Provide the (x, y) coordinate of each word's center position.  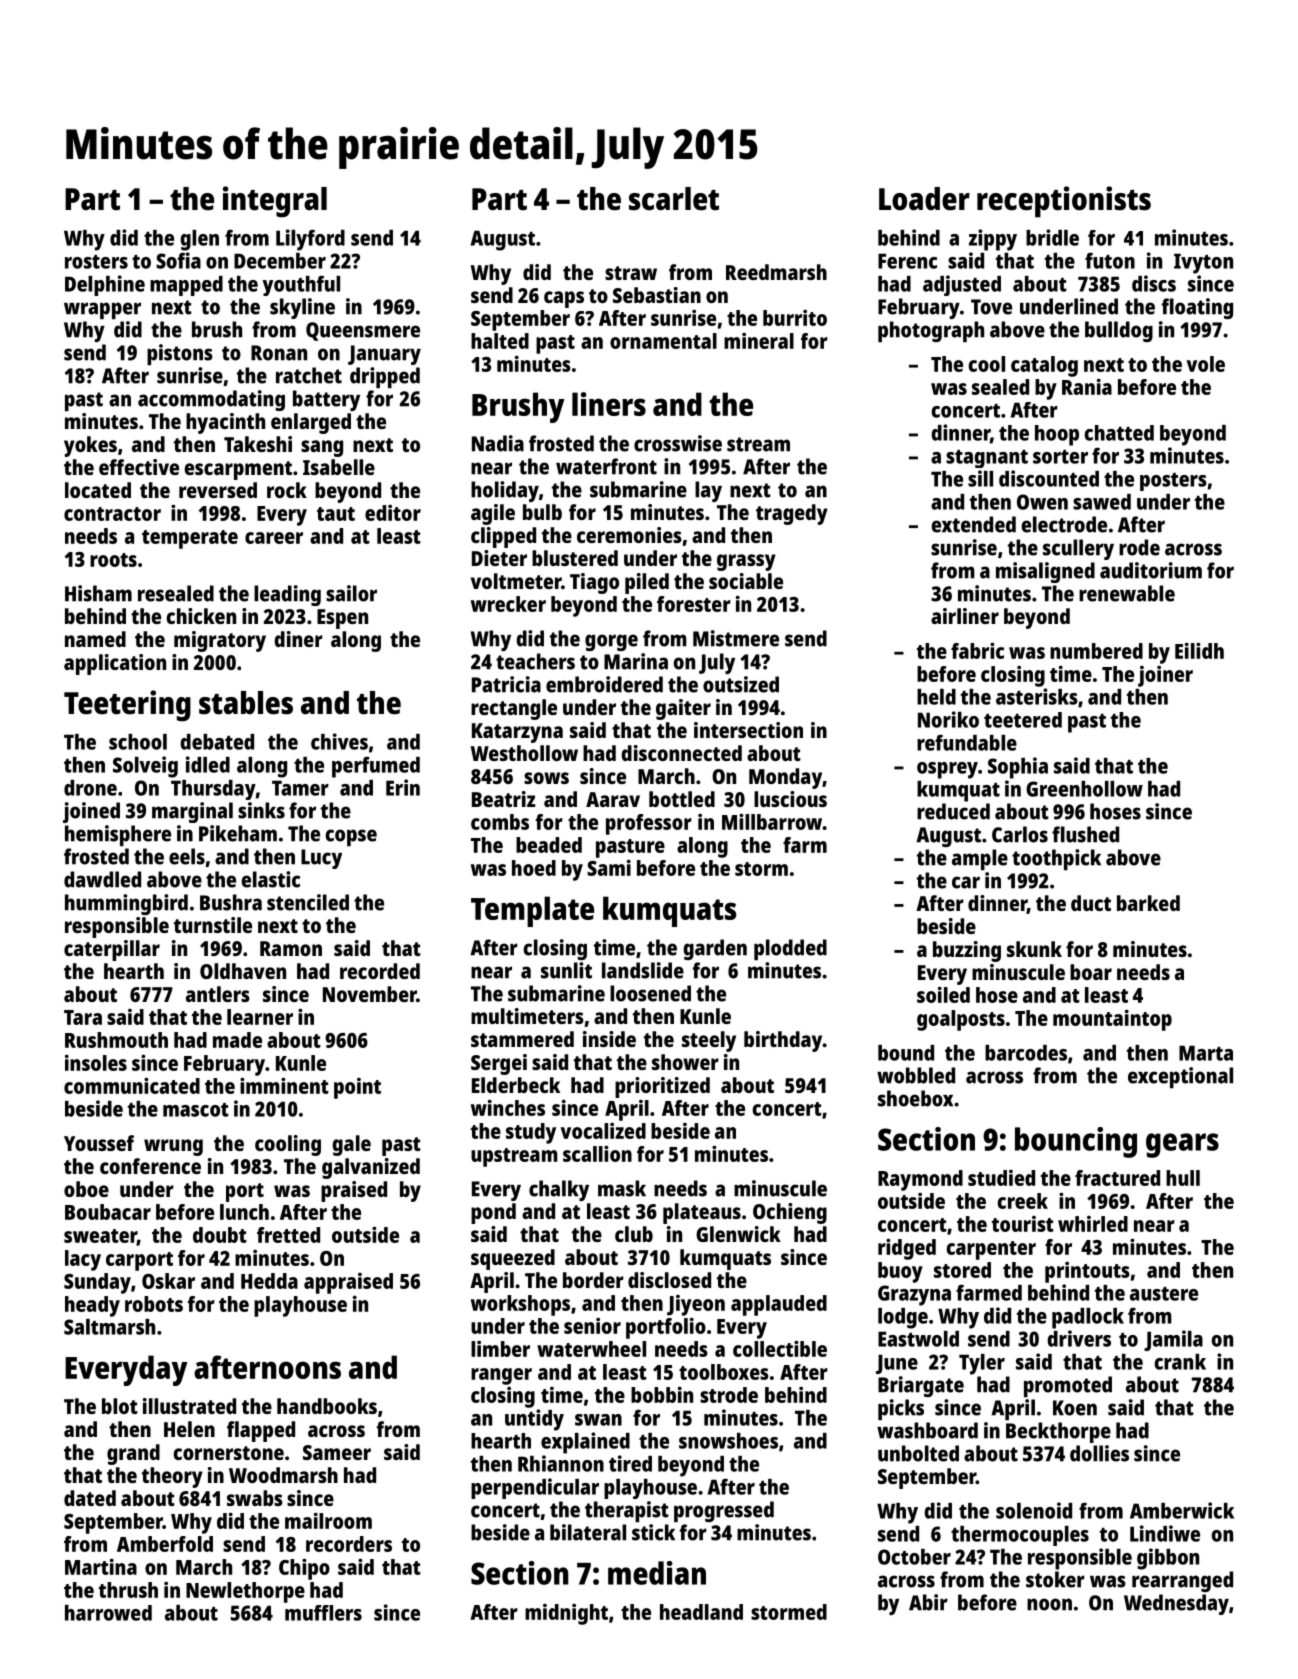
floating (1197, 308)
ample (980, 859)
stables (246, 703)
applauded (779, 1305)
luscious (790, 799)
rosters (96, 262)
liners (609, 404)
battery (326, 400)
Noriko (948, 719)
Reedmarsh (776, 272)
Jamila (1173, 1340)
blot (120, 1406)
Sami (609, 867)
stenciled (308, 902)
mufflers (323, 1613)
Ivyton (1203, 263)
